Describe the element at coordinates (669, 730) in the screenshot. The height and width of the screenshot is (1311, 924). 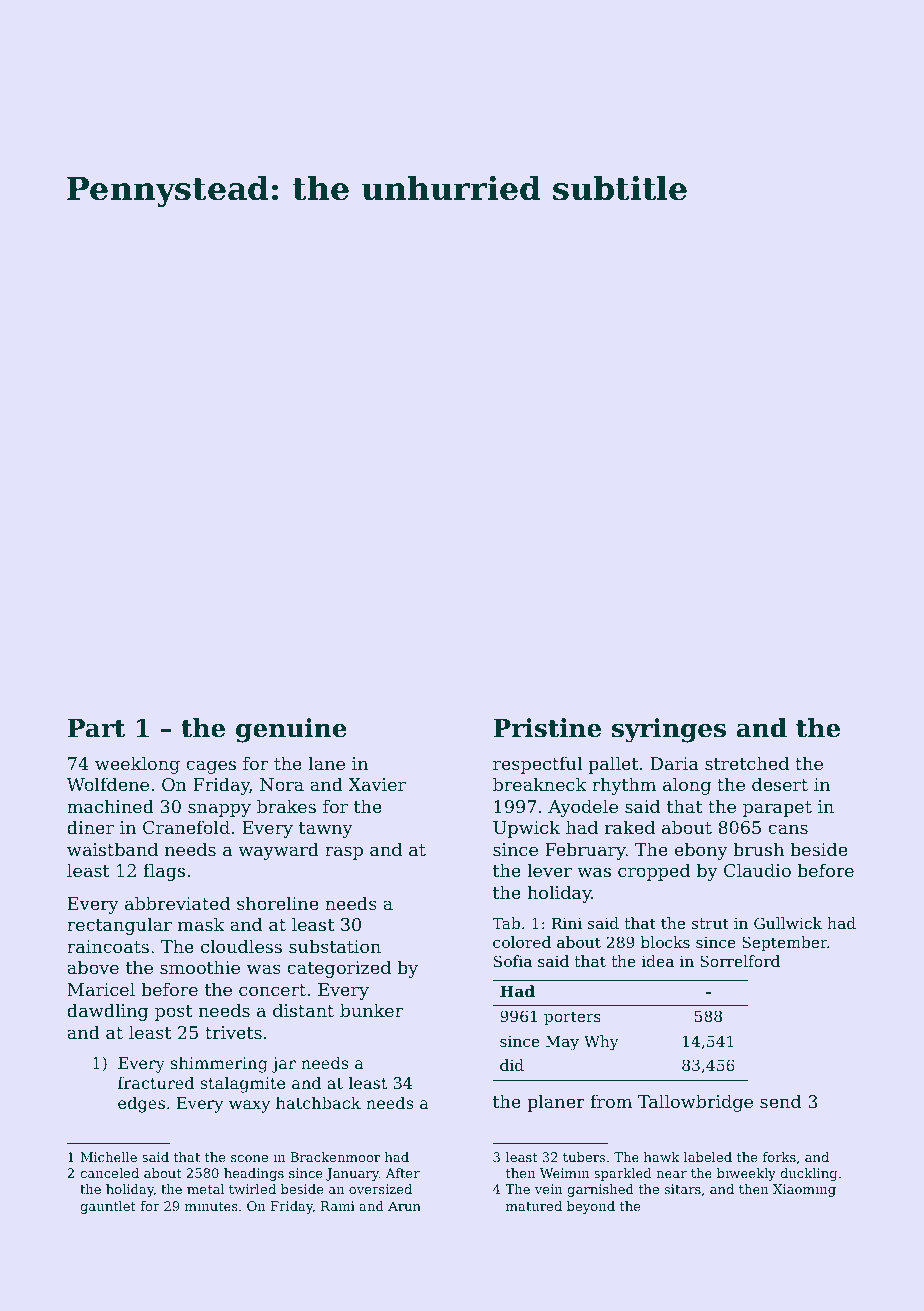
I see `syringes` at that location.
